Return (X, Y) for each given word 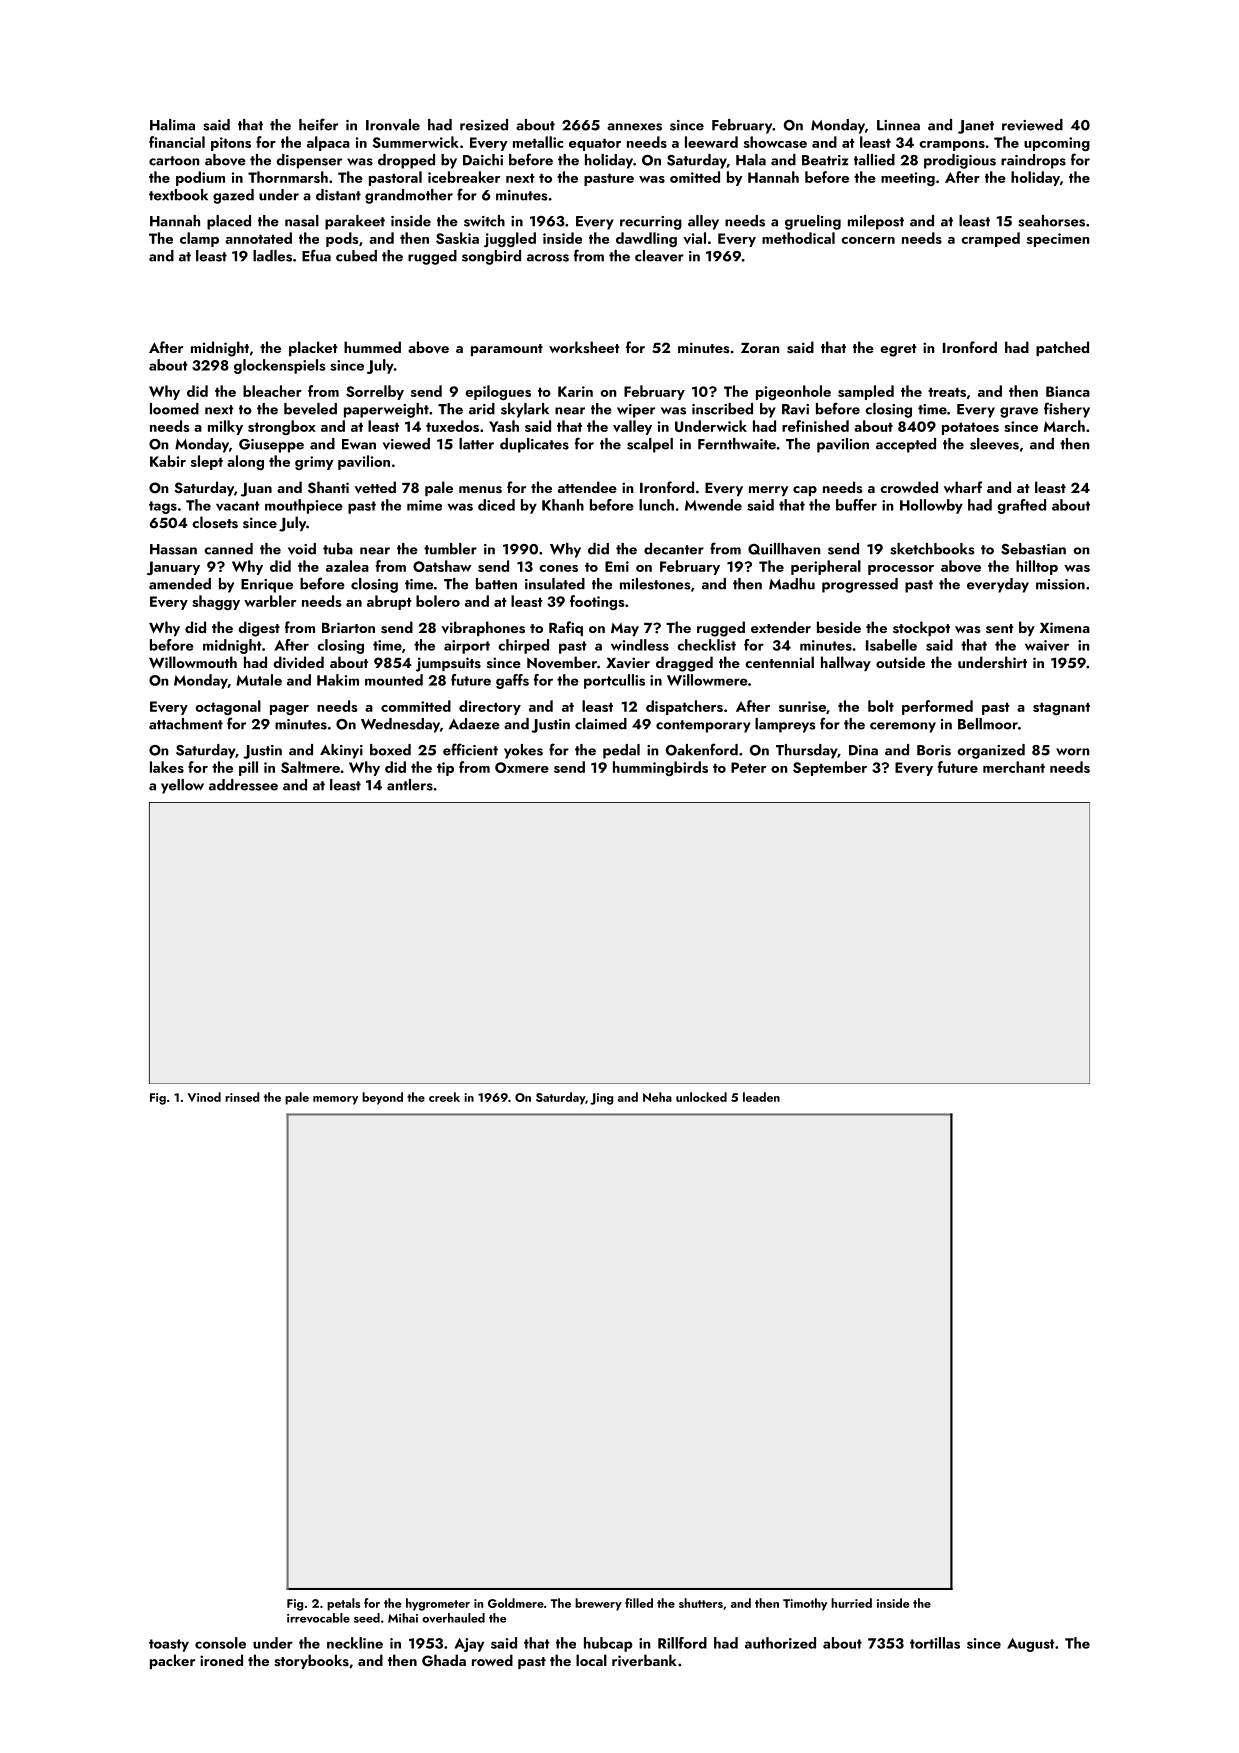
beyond (382, 1098)
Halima (172, 125)
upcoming (1057, 144)
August (1031, 1645)
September (830, 768)
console (220, 1643)
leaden (761, 1097)
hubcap (608, 1644)
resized (484, 125)
